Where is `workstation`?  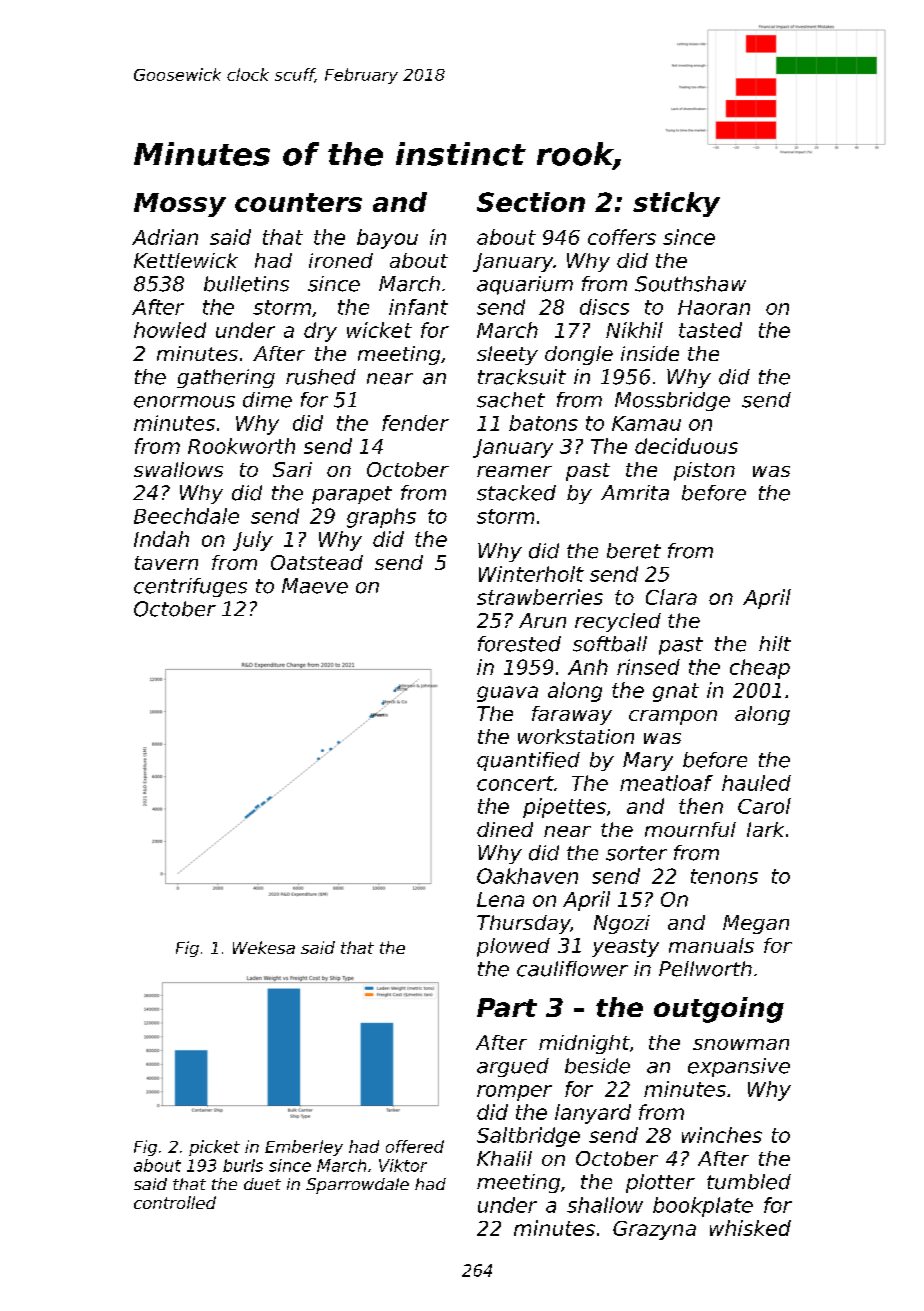 workstation is located at coordinates (576, 736).
